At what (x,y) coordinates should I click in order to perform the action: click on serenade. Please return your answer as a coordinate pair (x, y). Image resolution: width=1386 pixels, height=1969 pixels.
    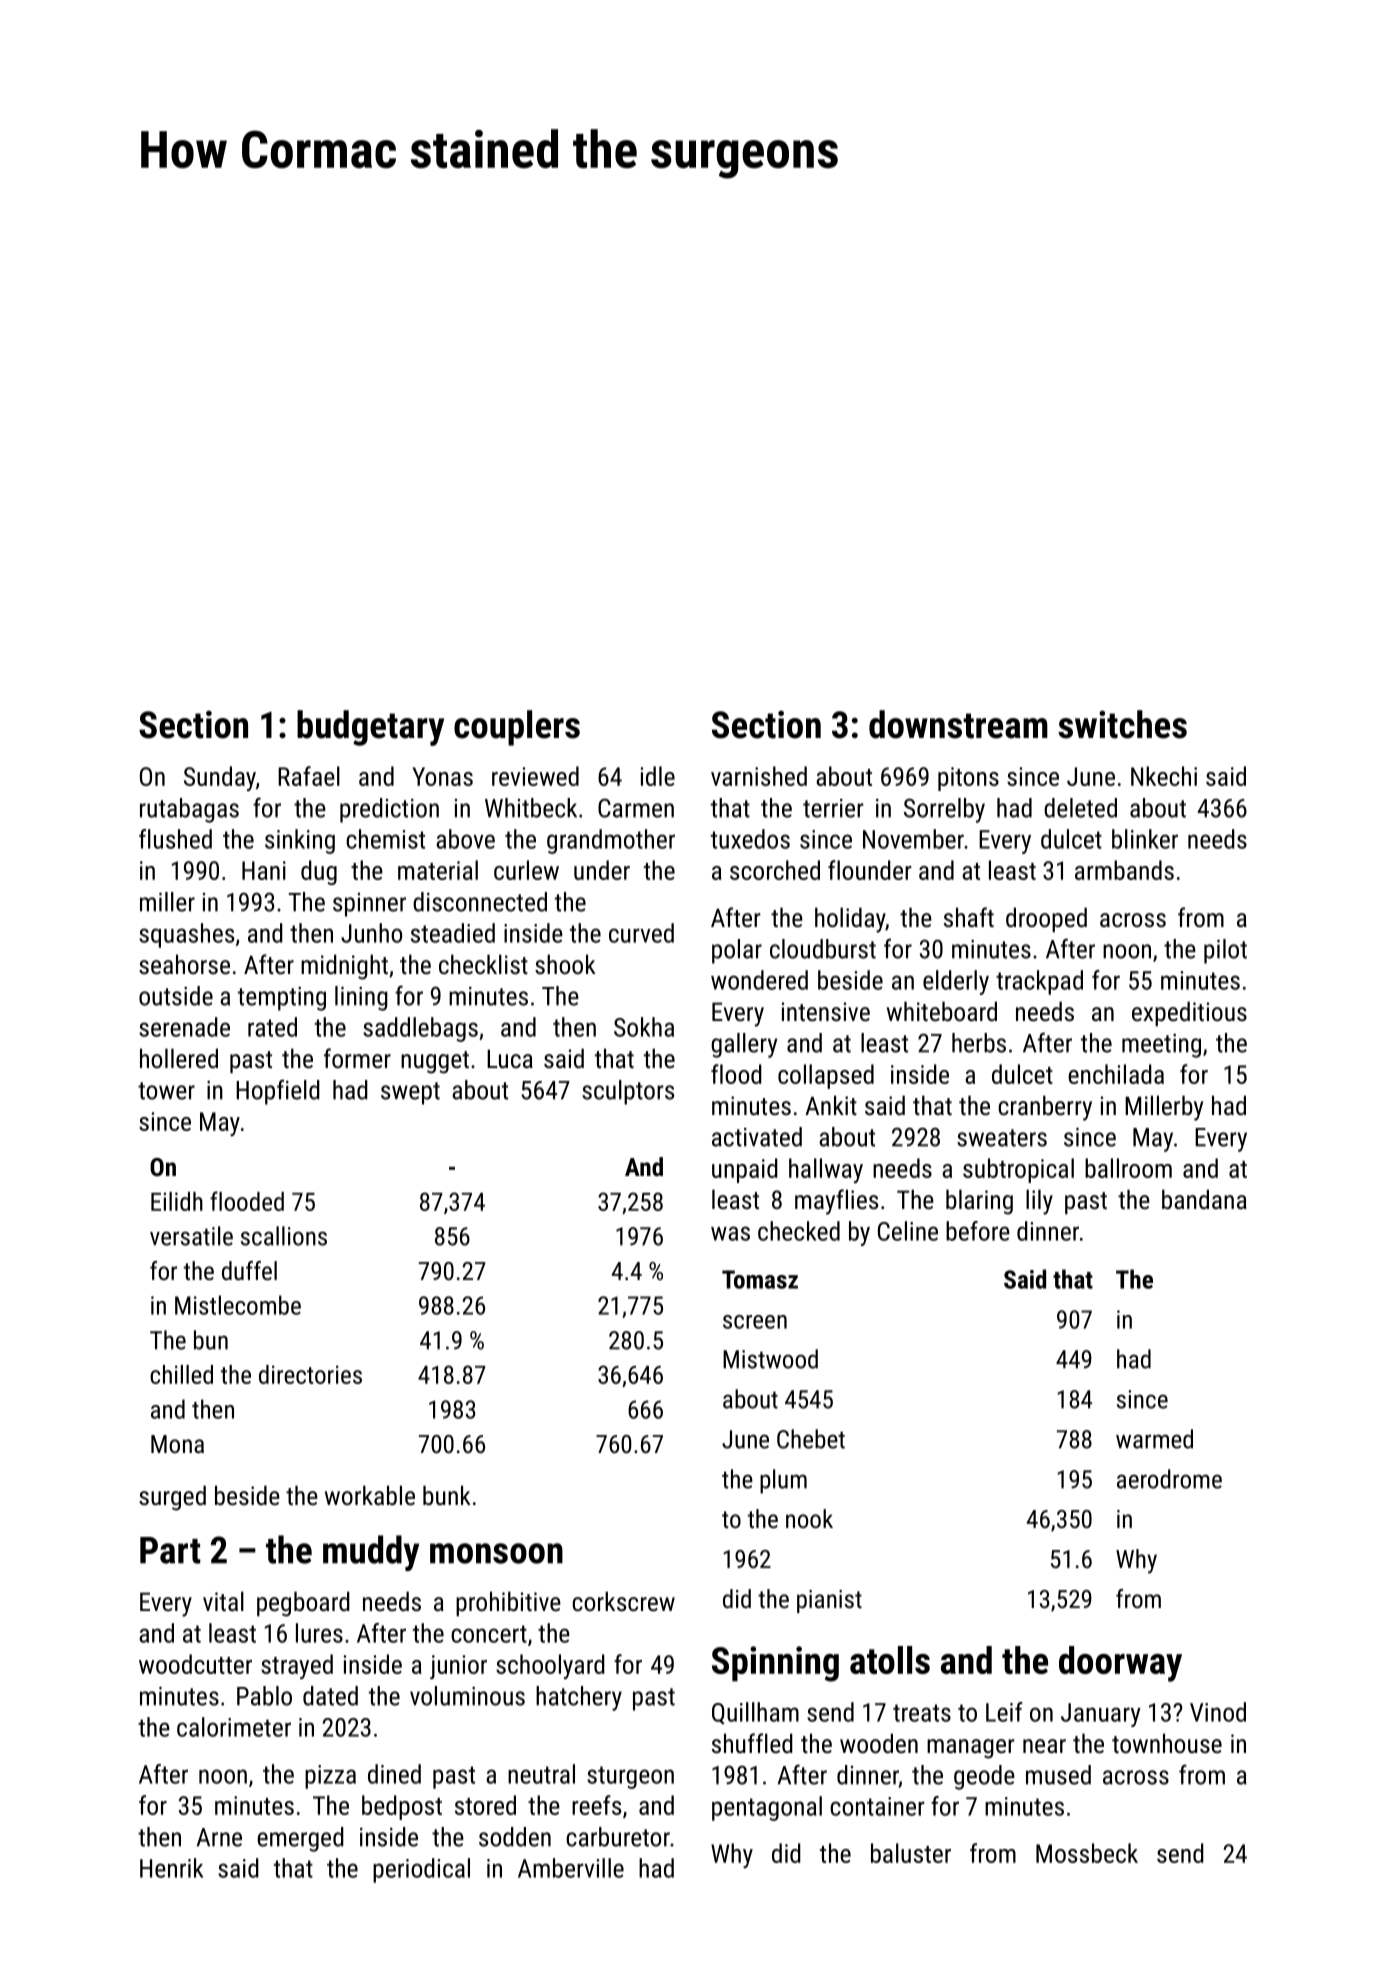
    Looking at the image, I should click on (184, 1027).
